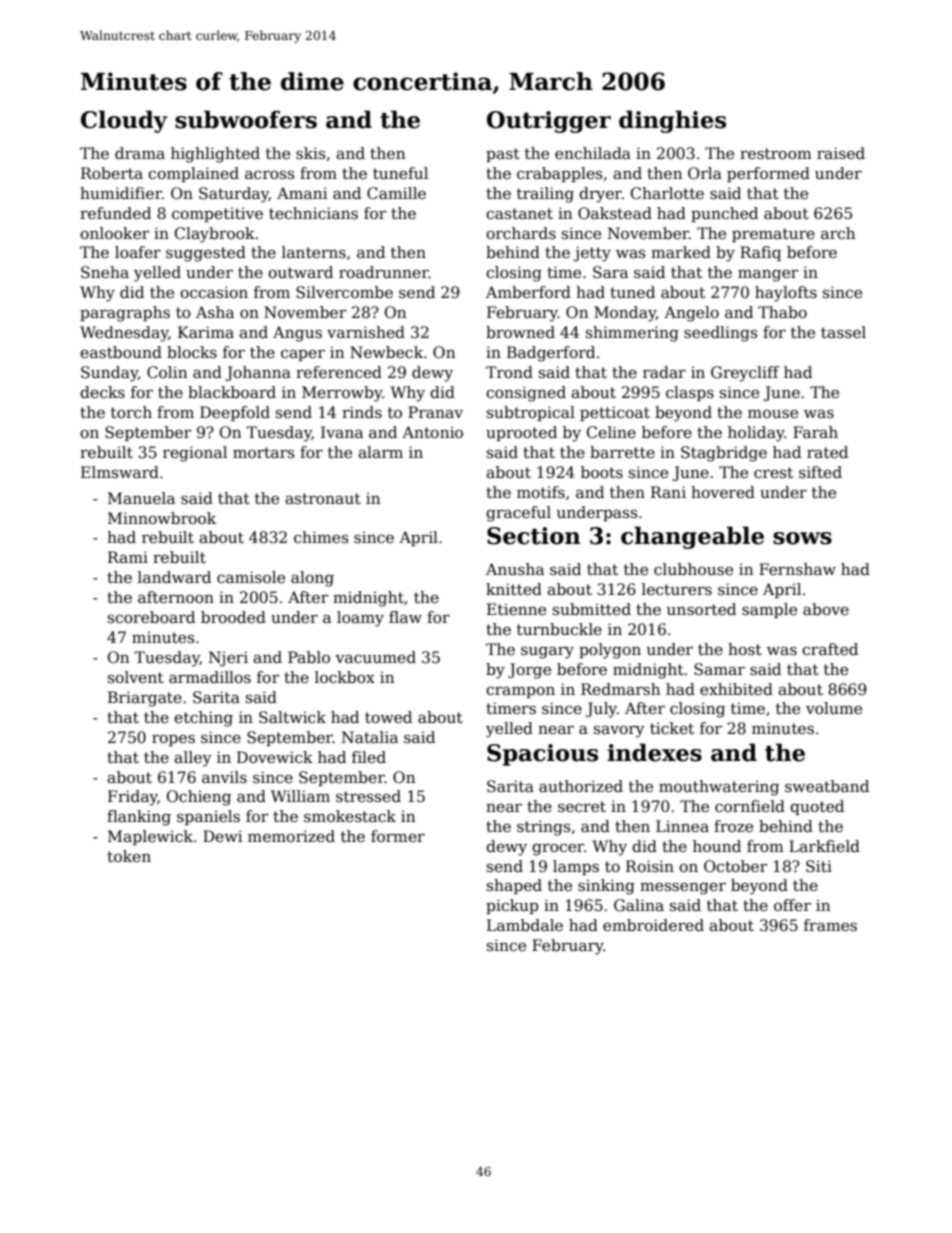 Image resolution: width=952 pixels, height=1233 pixels. I want to click on shaped, so click(514, 886).
